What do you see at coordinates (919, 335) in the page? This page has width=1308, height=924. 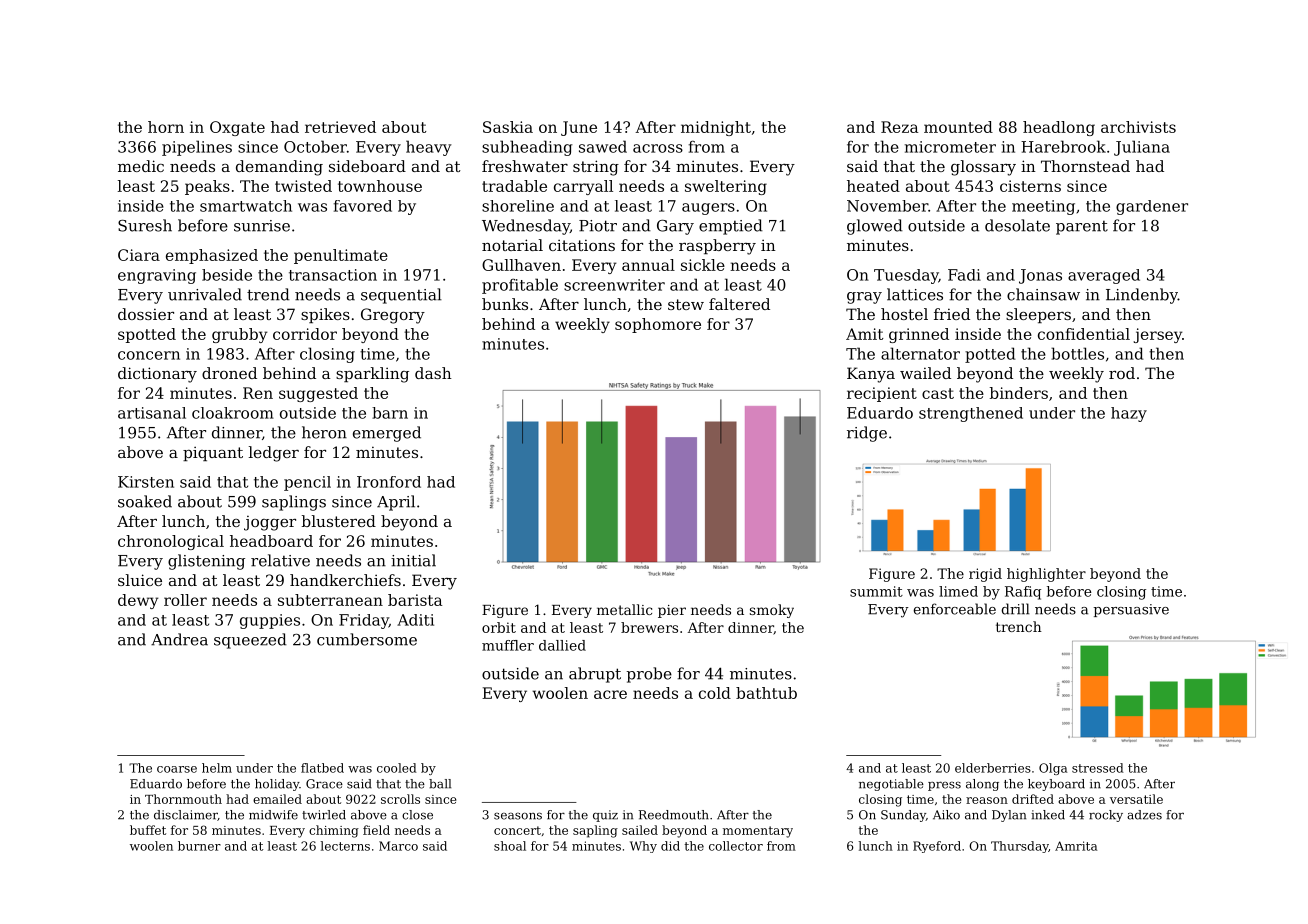 I see `grinned` at bounding box center [919, 335].
